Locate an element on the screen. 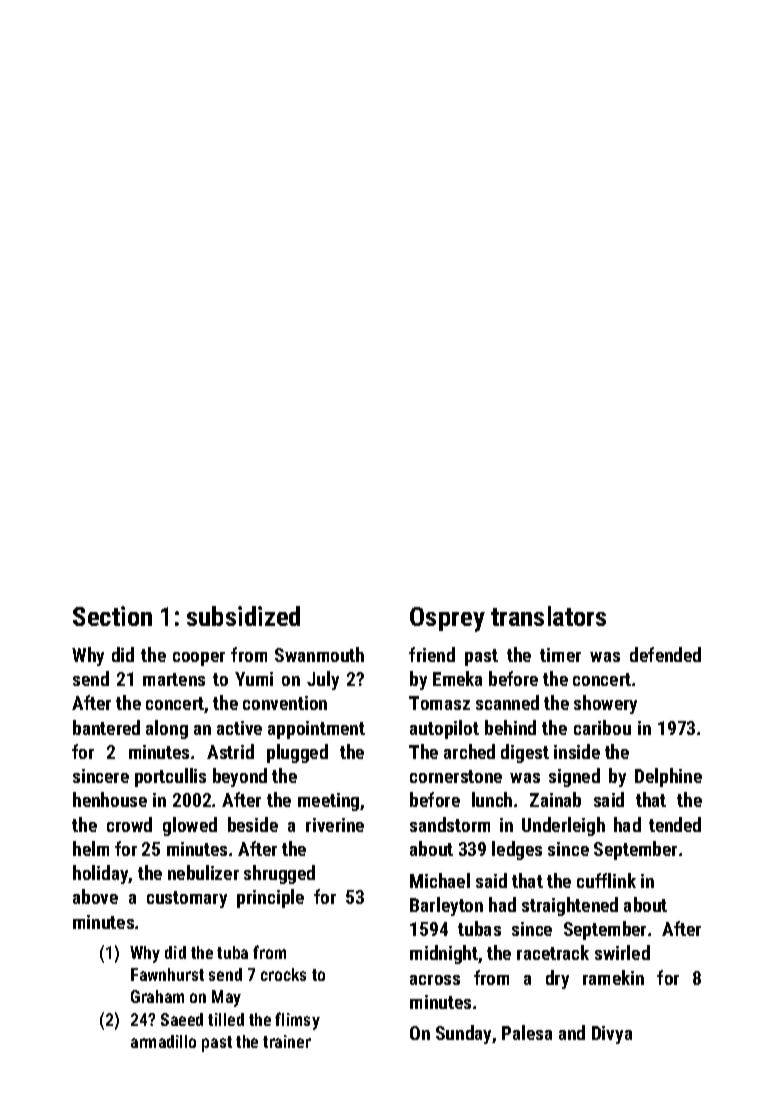  henhouse is located at coordinates (110, 799).
